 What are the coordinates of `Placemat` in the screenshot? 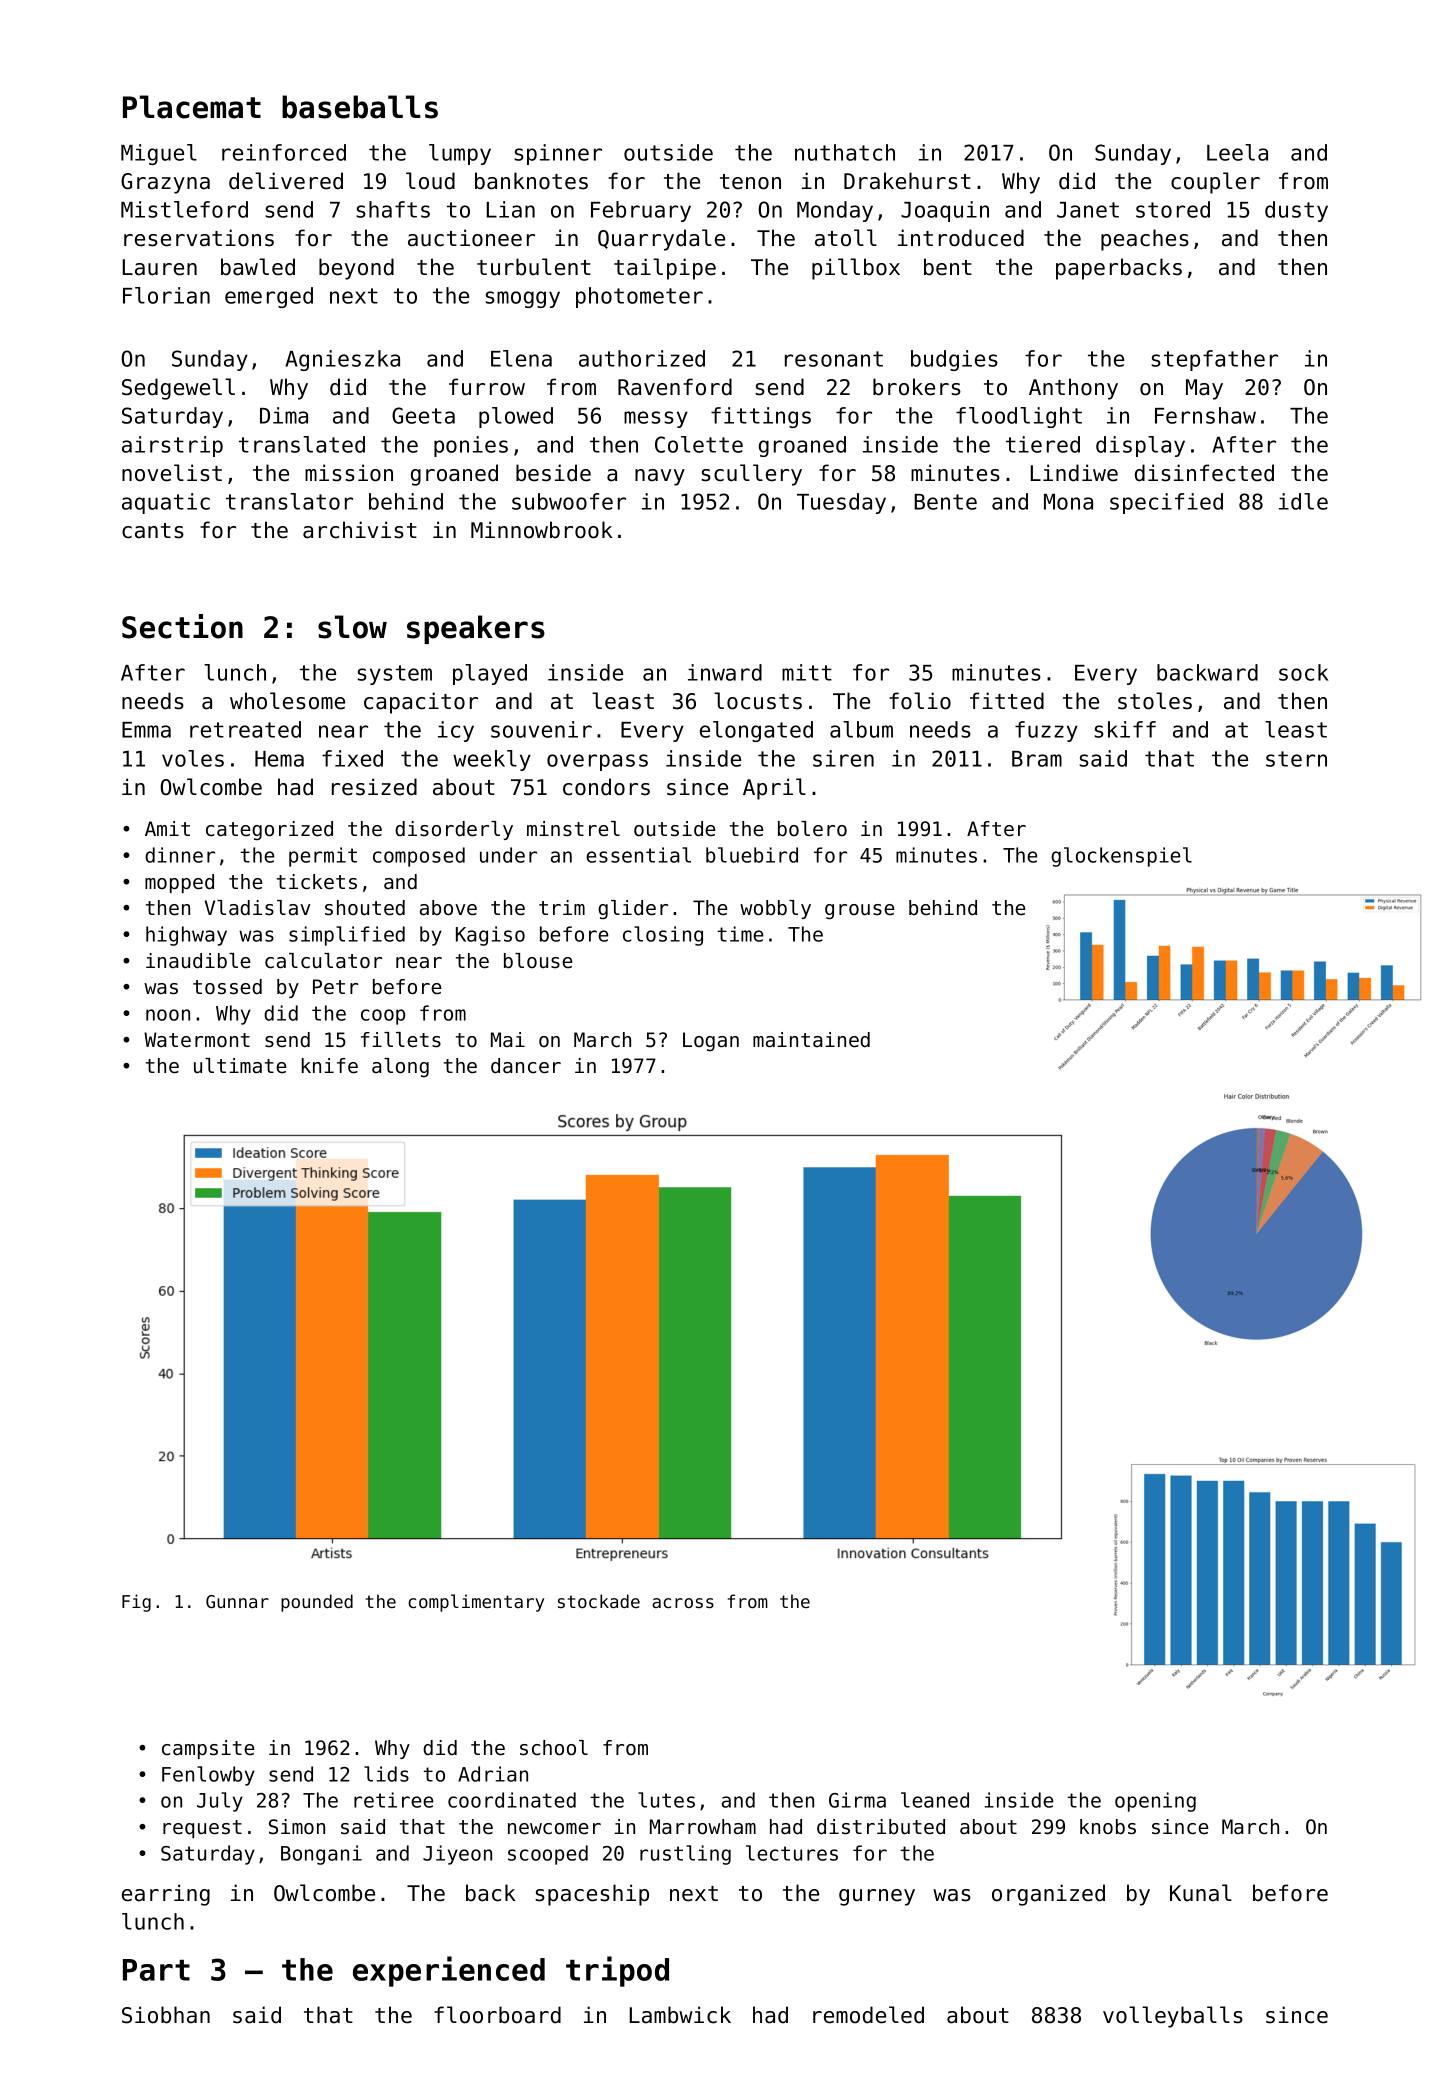 It's located at (192, 107).
